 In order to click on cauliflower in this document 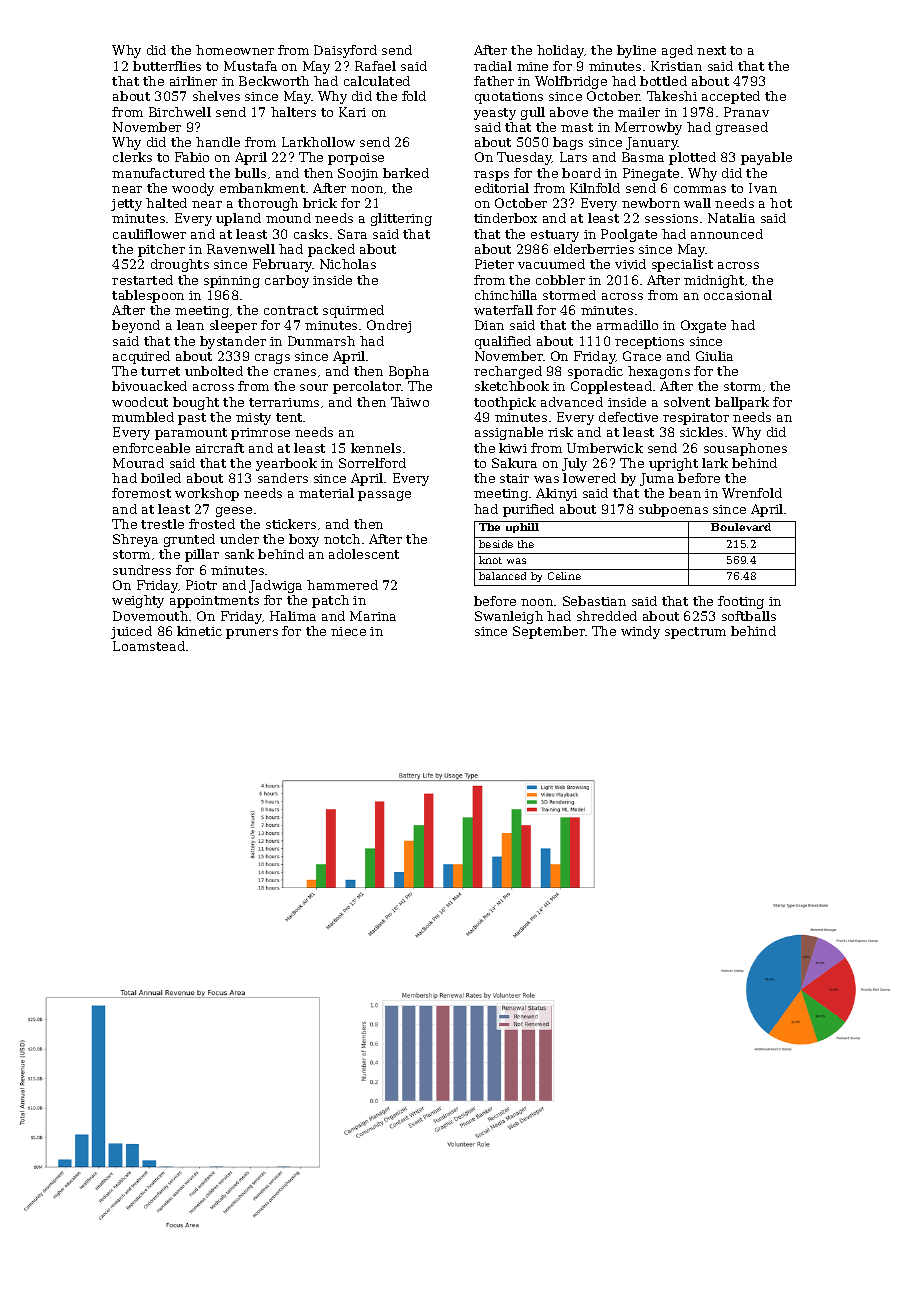, I will do `click(149, 234)`.
